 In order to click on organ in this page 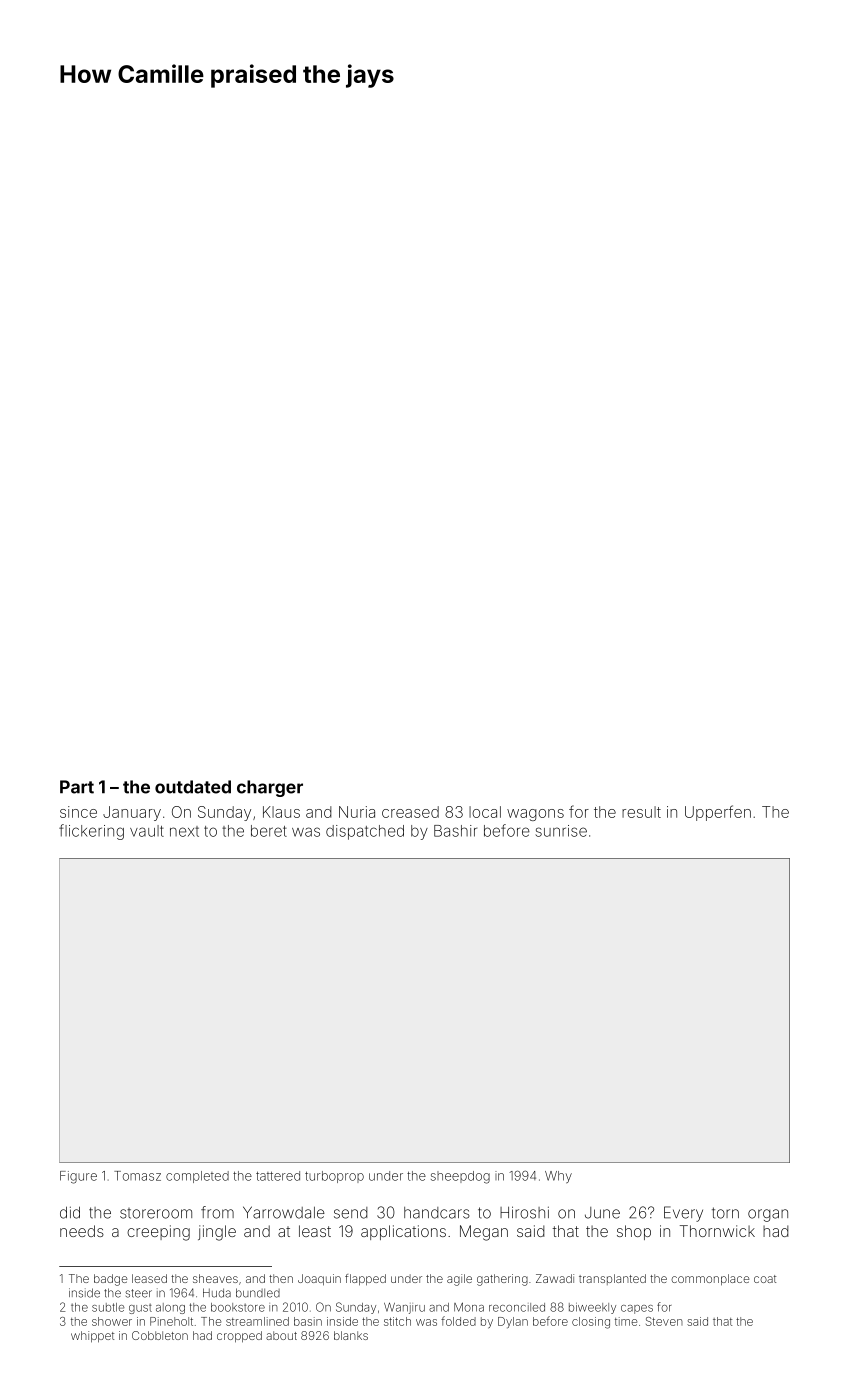, I will do `click(768, 1215)`.
